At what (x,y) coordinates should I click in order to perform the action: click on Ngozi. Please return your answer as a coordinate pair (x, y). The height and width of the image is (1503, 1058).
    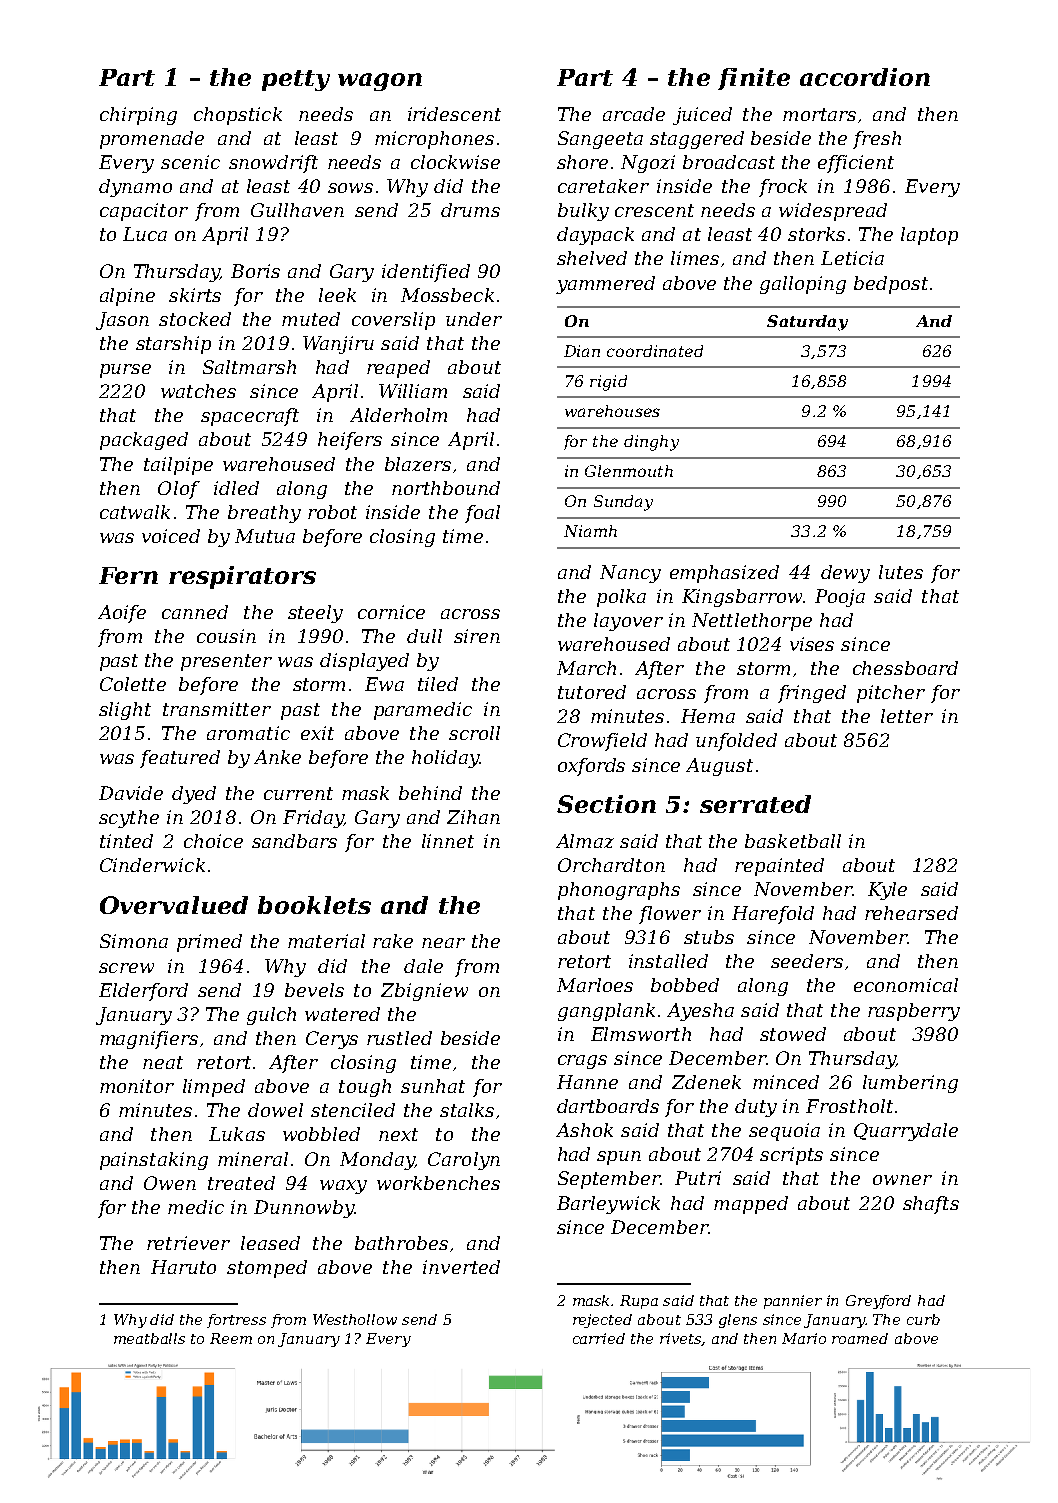
    Looking at the image, I should click on (648, 164).
